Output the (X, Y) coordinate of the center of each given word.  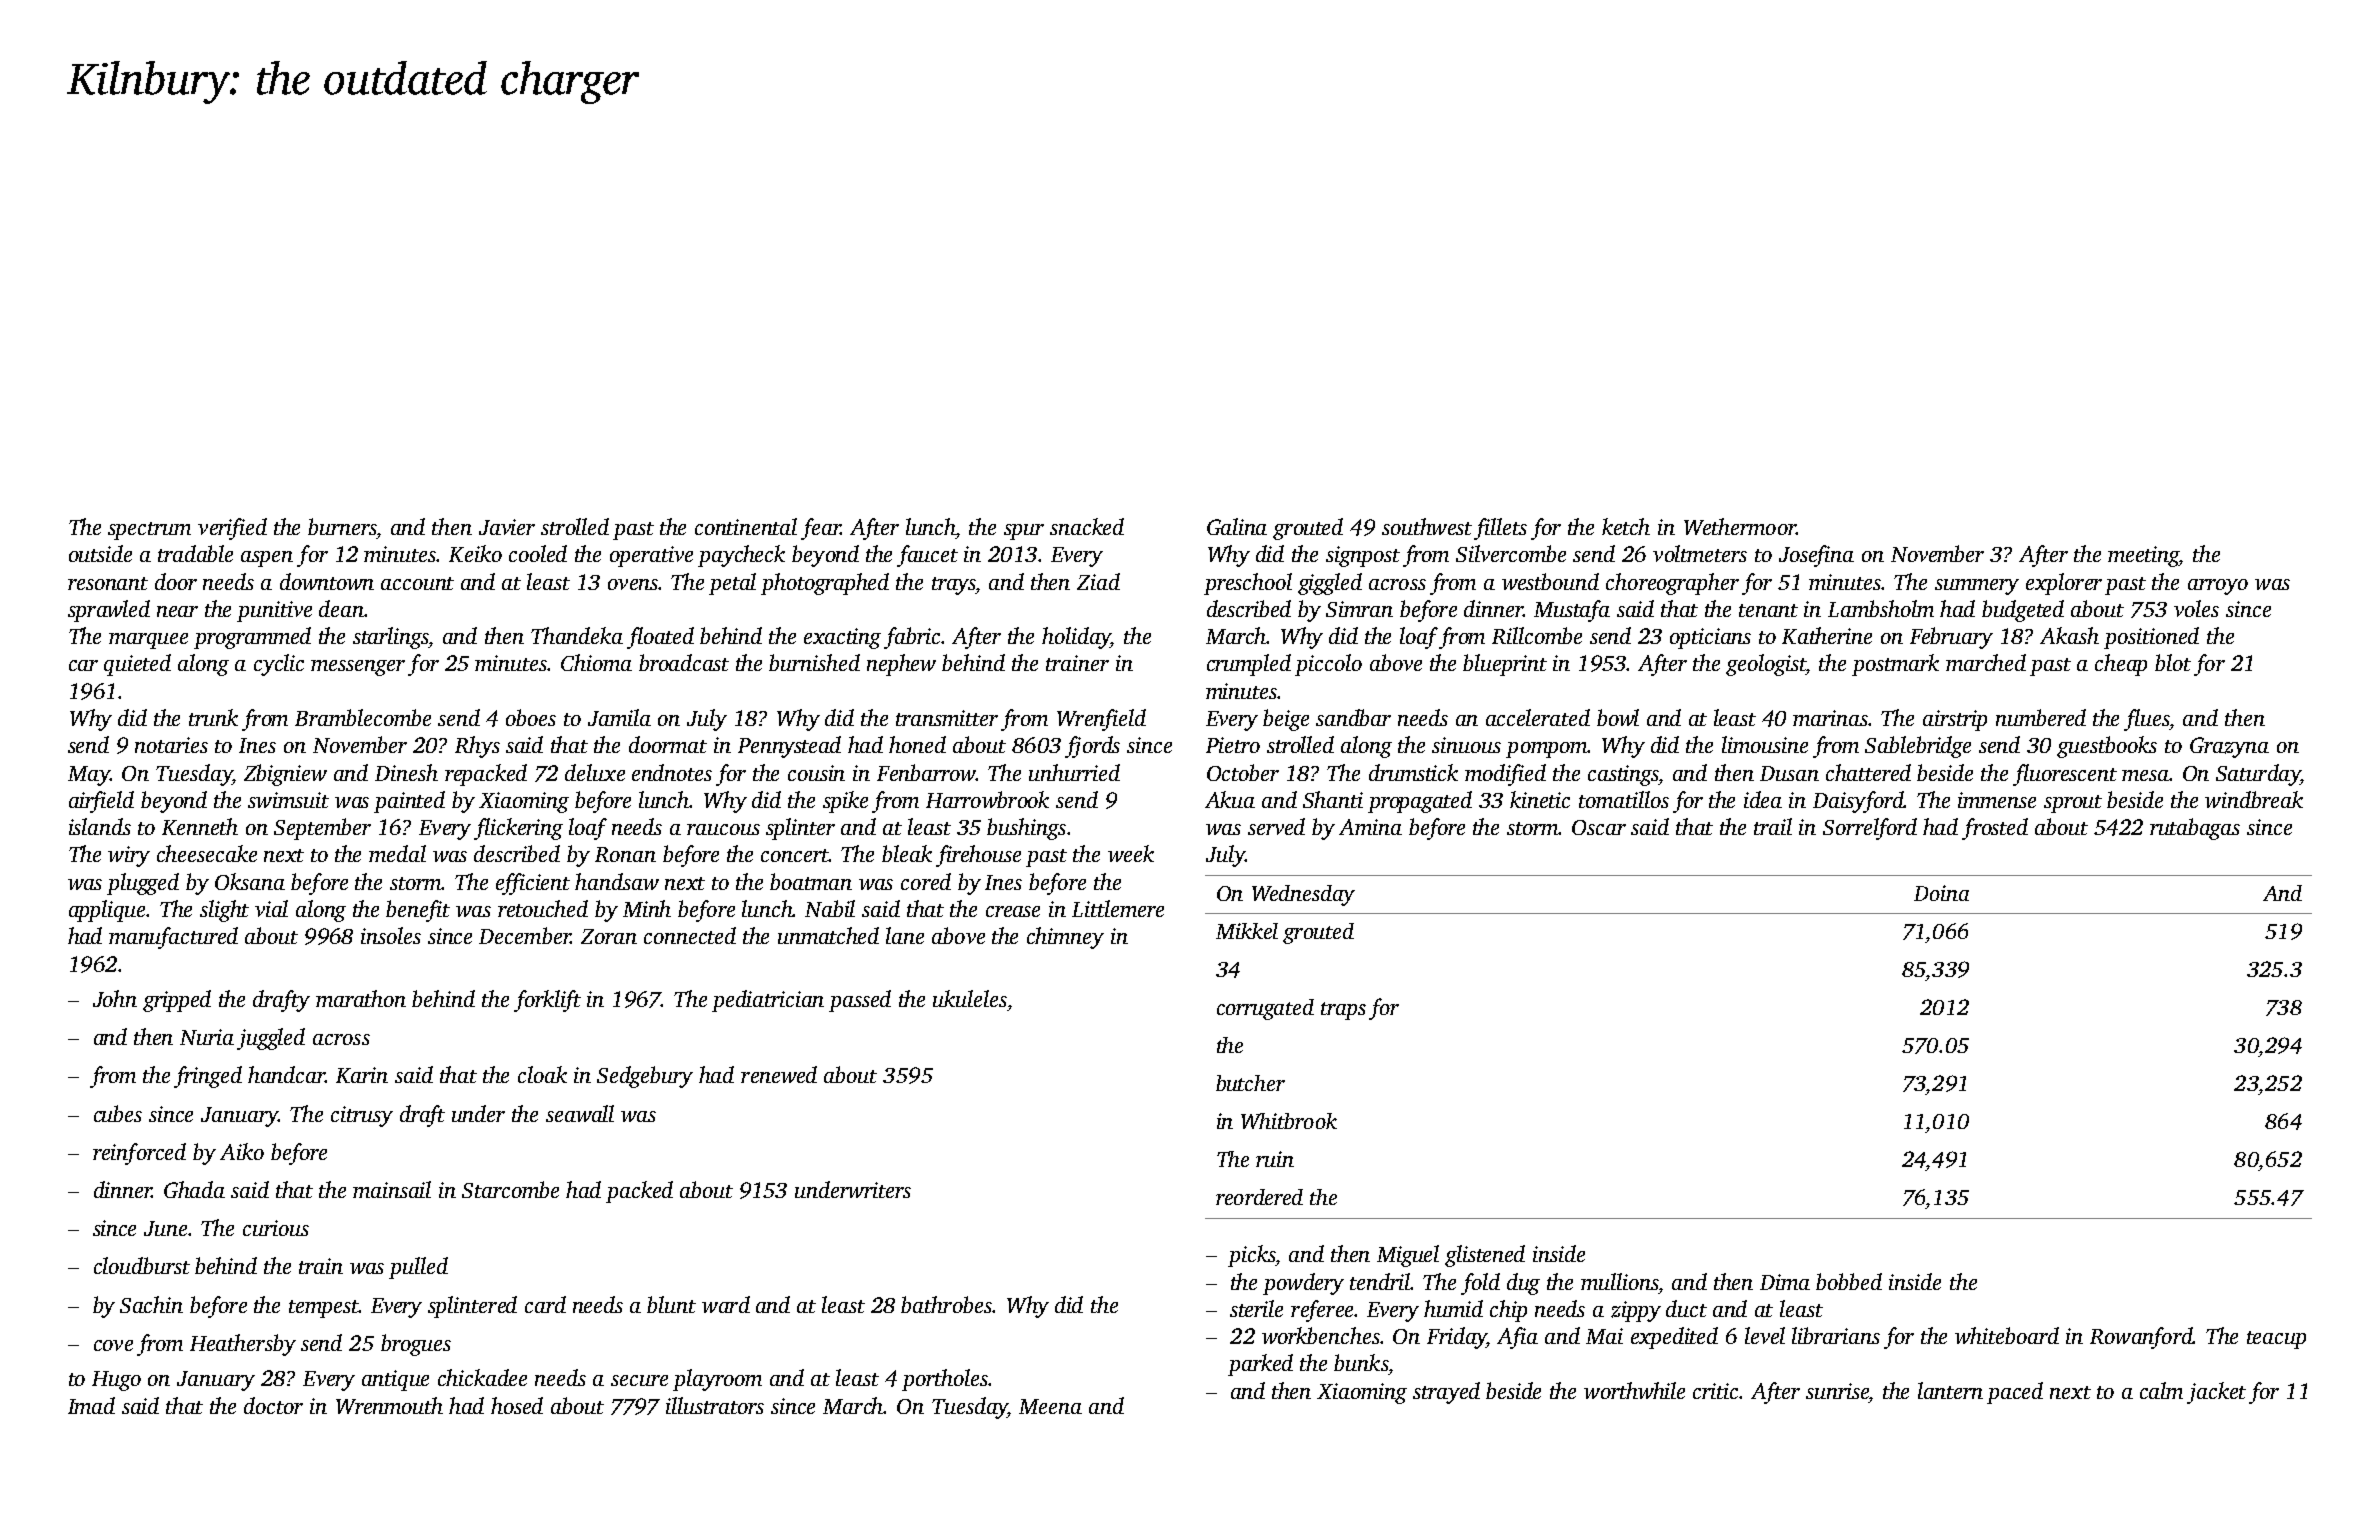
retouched (543, 908)
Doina (1941, 893)
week (1131, 853)
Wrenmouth (389, 1405)
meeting (2144, 556)
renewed (779, 1074)
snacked (1087, 526)
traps (1343, 1011)
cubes (118, 1113)
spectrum (149, 531)
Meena (1050, 1406)
